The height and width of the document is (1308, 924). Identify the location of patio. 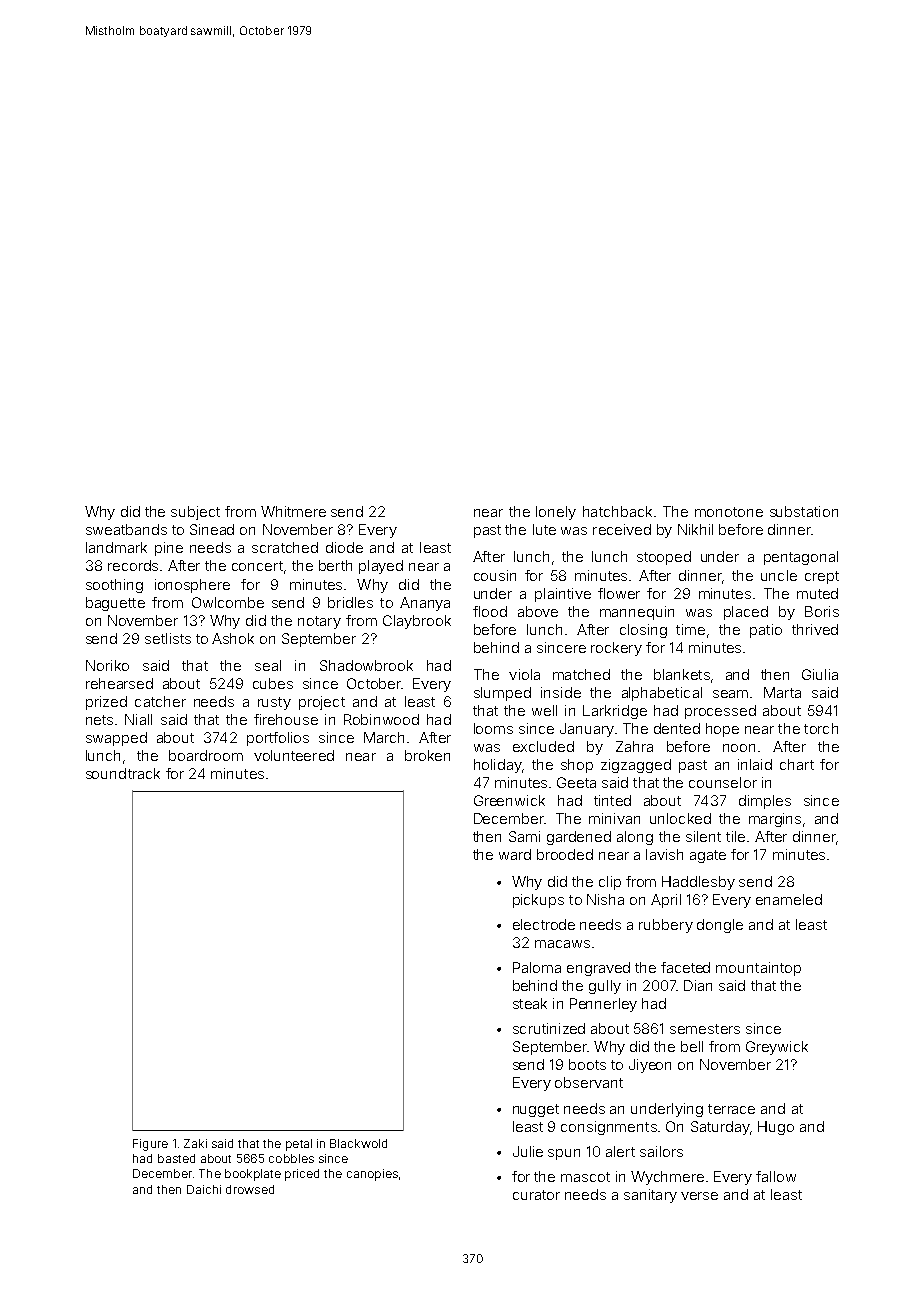
(766, 631).
